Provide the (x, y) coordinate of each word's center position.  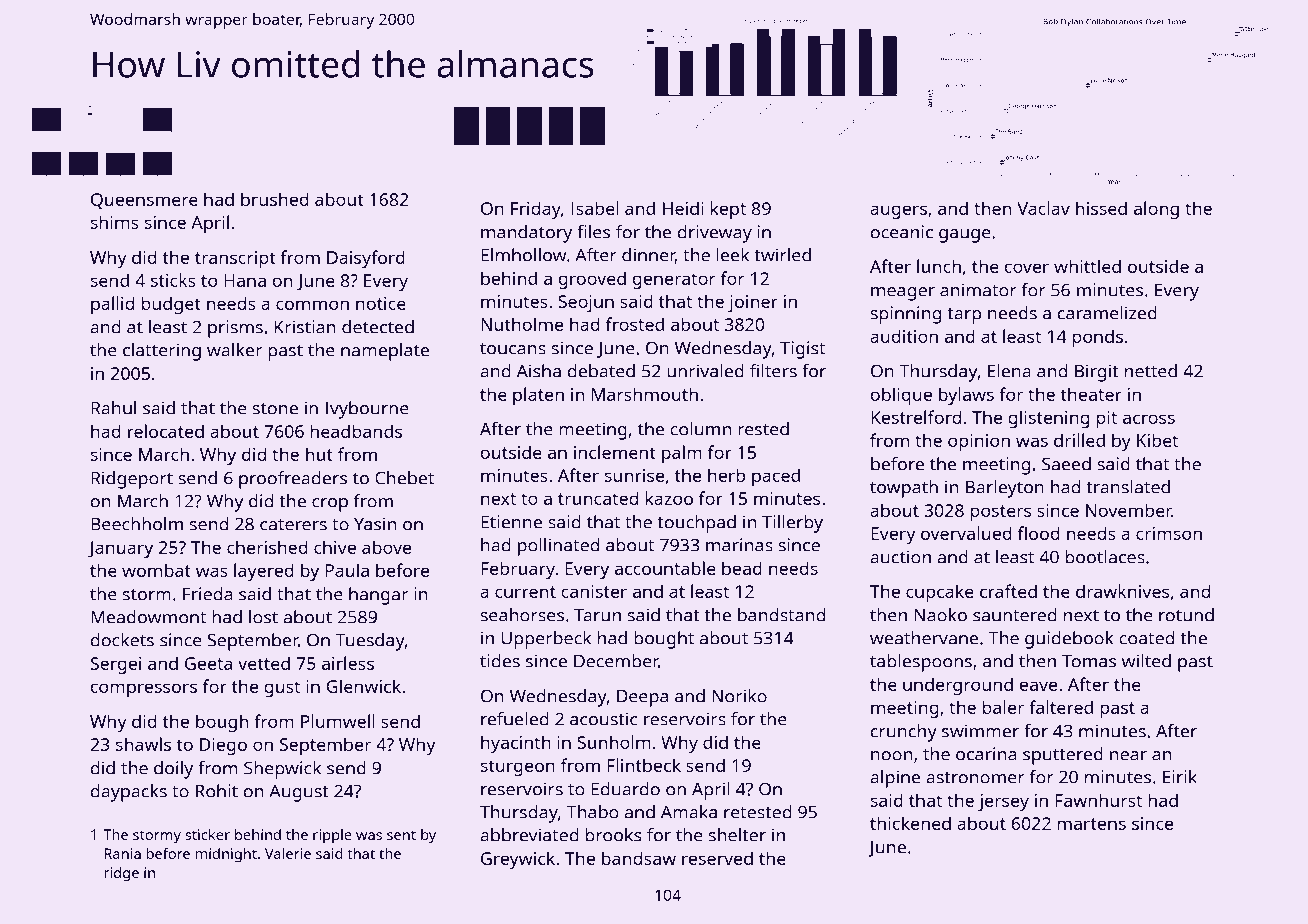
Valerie (288, 853)
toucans (513, 349)
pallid (112, 305)
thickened (910, 823)
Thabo (593, 812)
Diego (223, 746)
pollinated (558, 547)
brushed (275, 199)
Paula (347, 570)
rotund (1186, 615)
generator (674, 281)
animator (978, 290)
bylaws (966, 396)
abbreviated (529, 835)
